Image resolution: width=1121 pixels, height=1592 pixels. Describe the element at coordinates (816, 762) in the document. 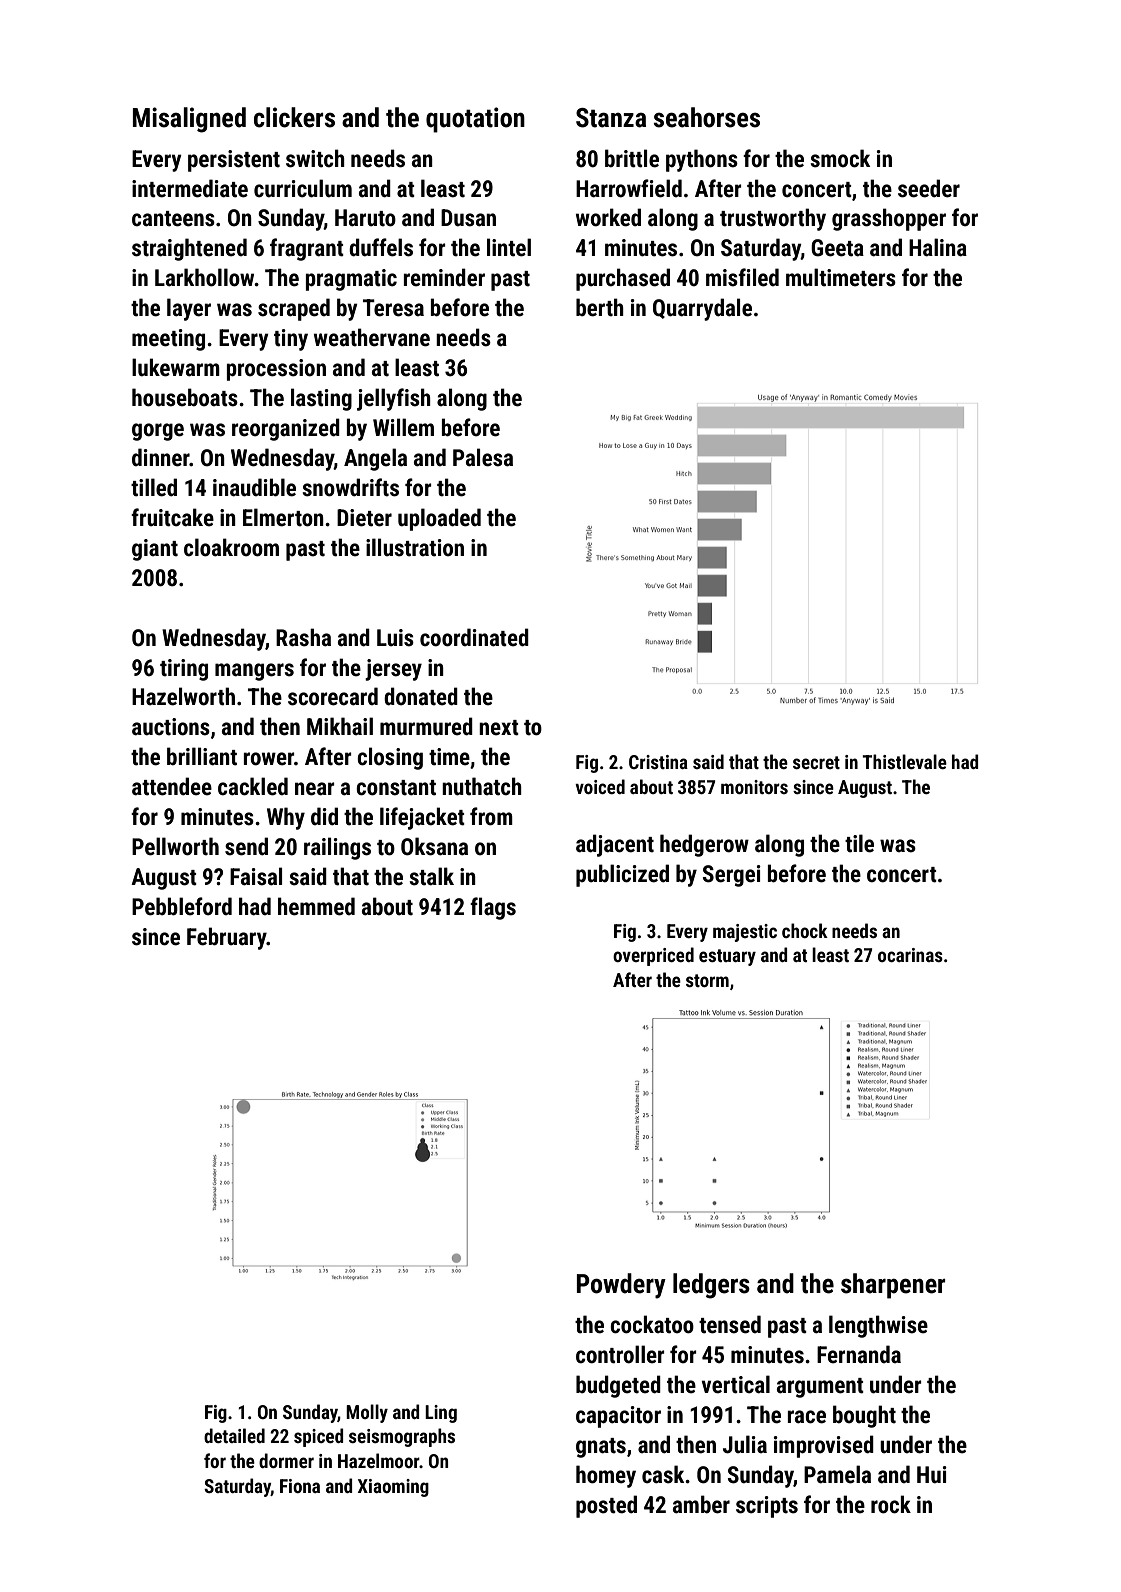

I see `secret` at that location.
